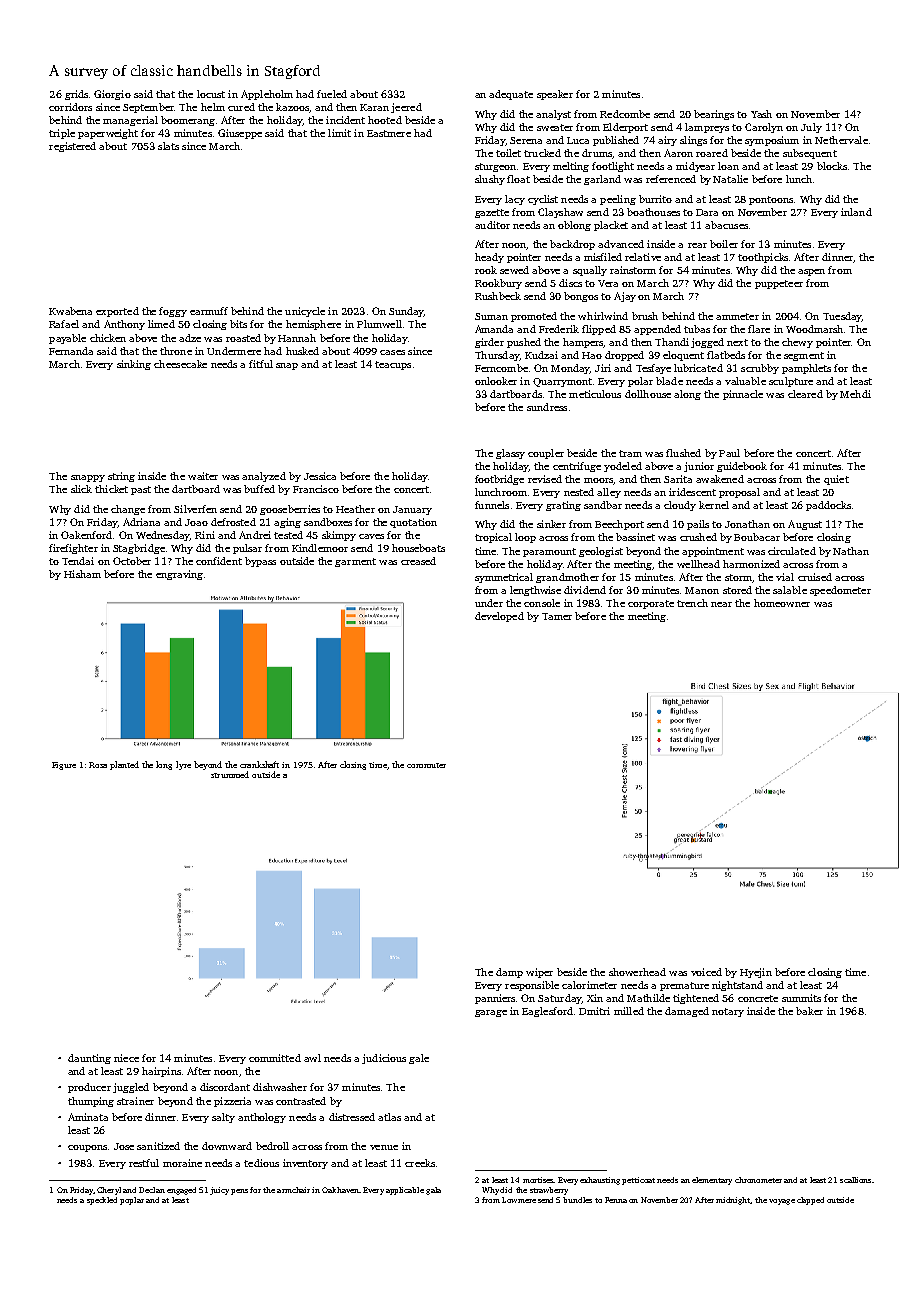 The height and width of the screenshot is (1308, 924). Describe the element at coordinates (418, 561) in the screenshot. I see `creased` at that location.
